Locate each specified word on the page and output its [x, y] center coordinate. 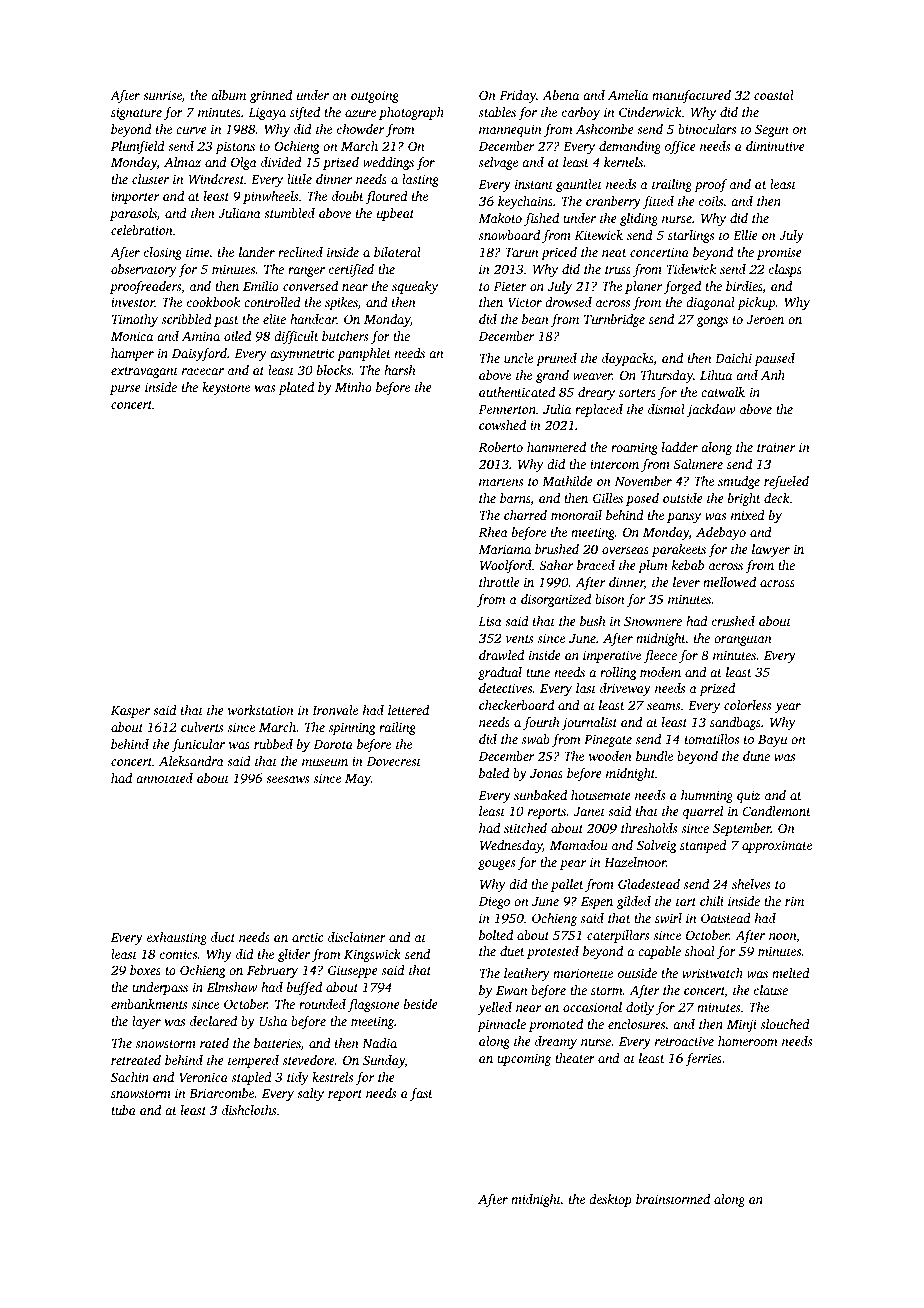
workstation [261, 710]
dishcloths [249, 1110]
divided [281, 162]
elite [274, 319]
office [680, 147]
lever [686, 582]
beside [421, 1004]
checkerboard [516, 705]
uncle [518, 358]
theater [575, 1058]
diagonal [710, 303]
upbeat [395, 214]
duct [223, 937]
